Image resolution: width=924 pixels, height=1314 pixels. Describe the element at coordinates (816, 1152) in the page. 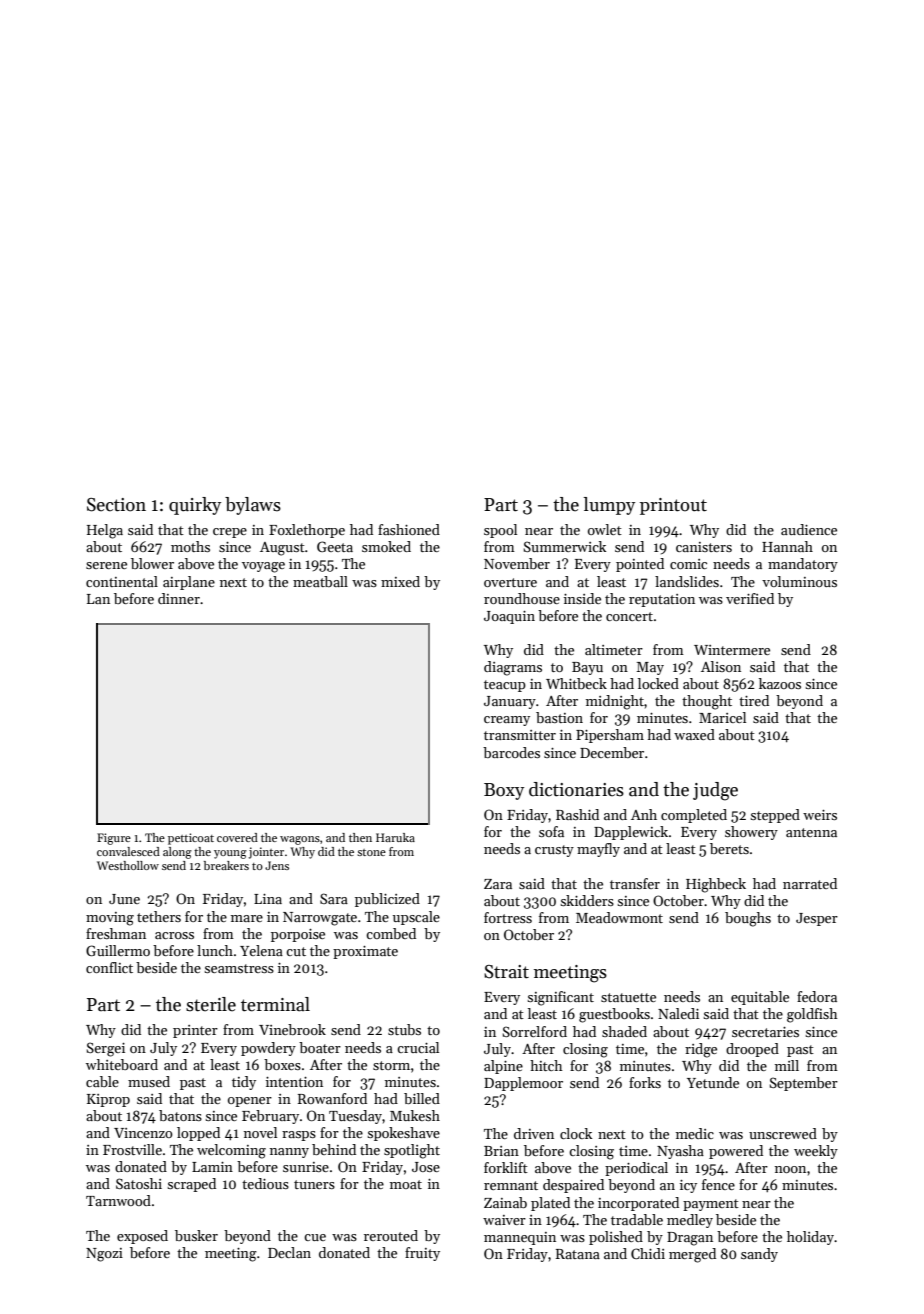

I see `weekly` at that location.
